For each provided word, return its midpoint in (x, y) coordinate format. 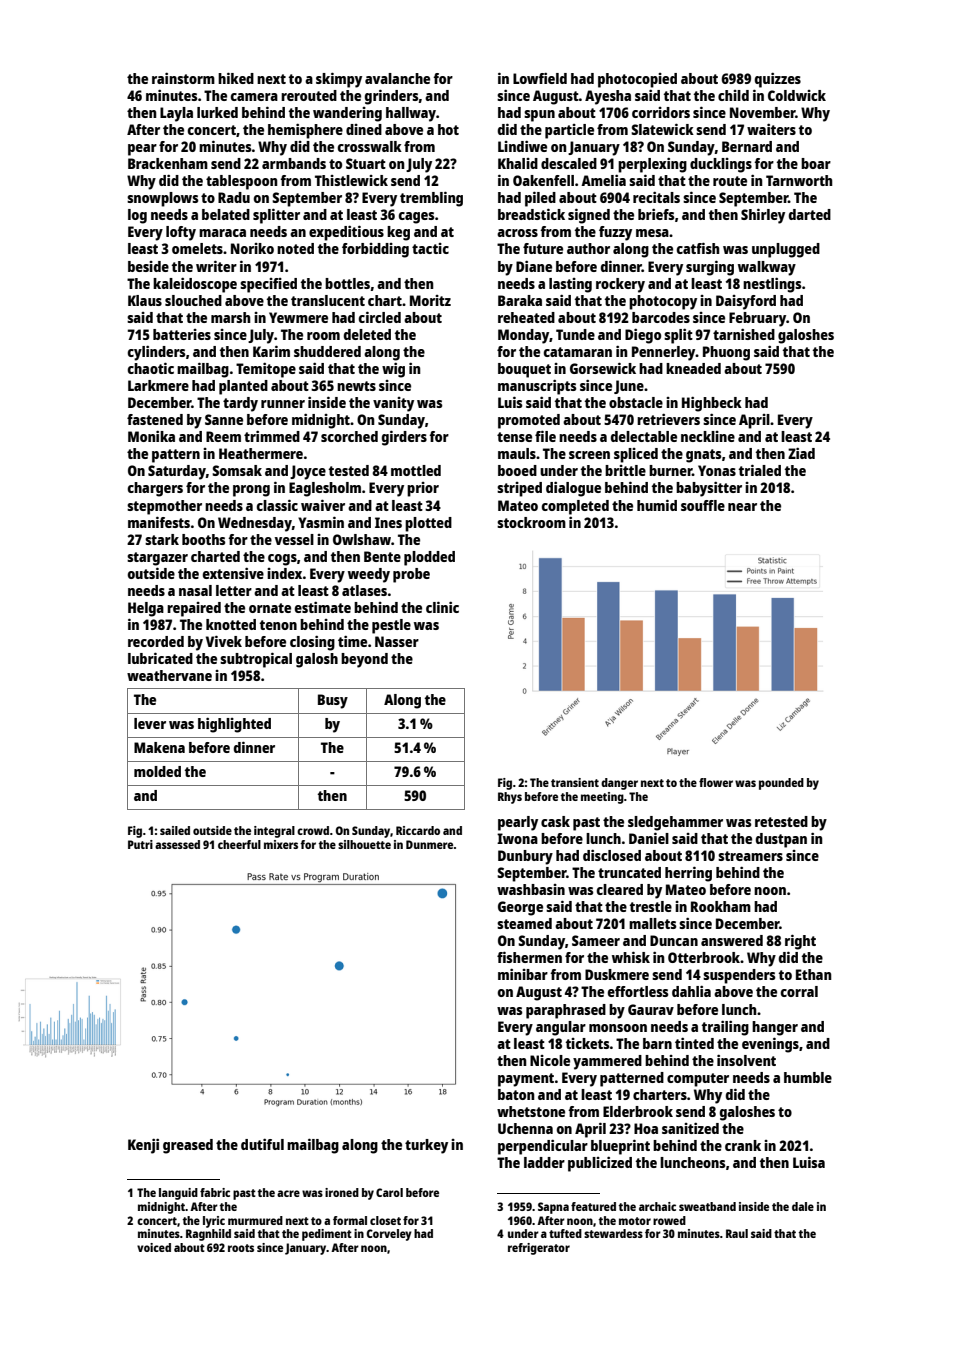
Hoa (646, 1128)
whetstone (531, 1111)
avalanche (397, 78)
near (742, 507)
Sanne (224, 419)
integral (274, 832)
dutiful (262, 1144)
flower (716, 782)
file (545, 436)
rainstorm (183, 78)
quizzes (778, 80)
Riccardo (418, 830)
